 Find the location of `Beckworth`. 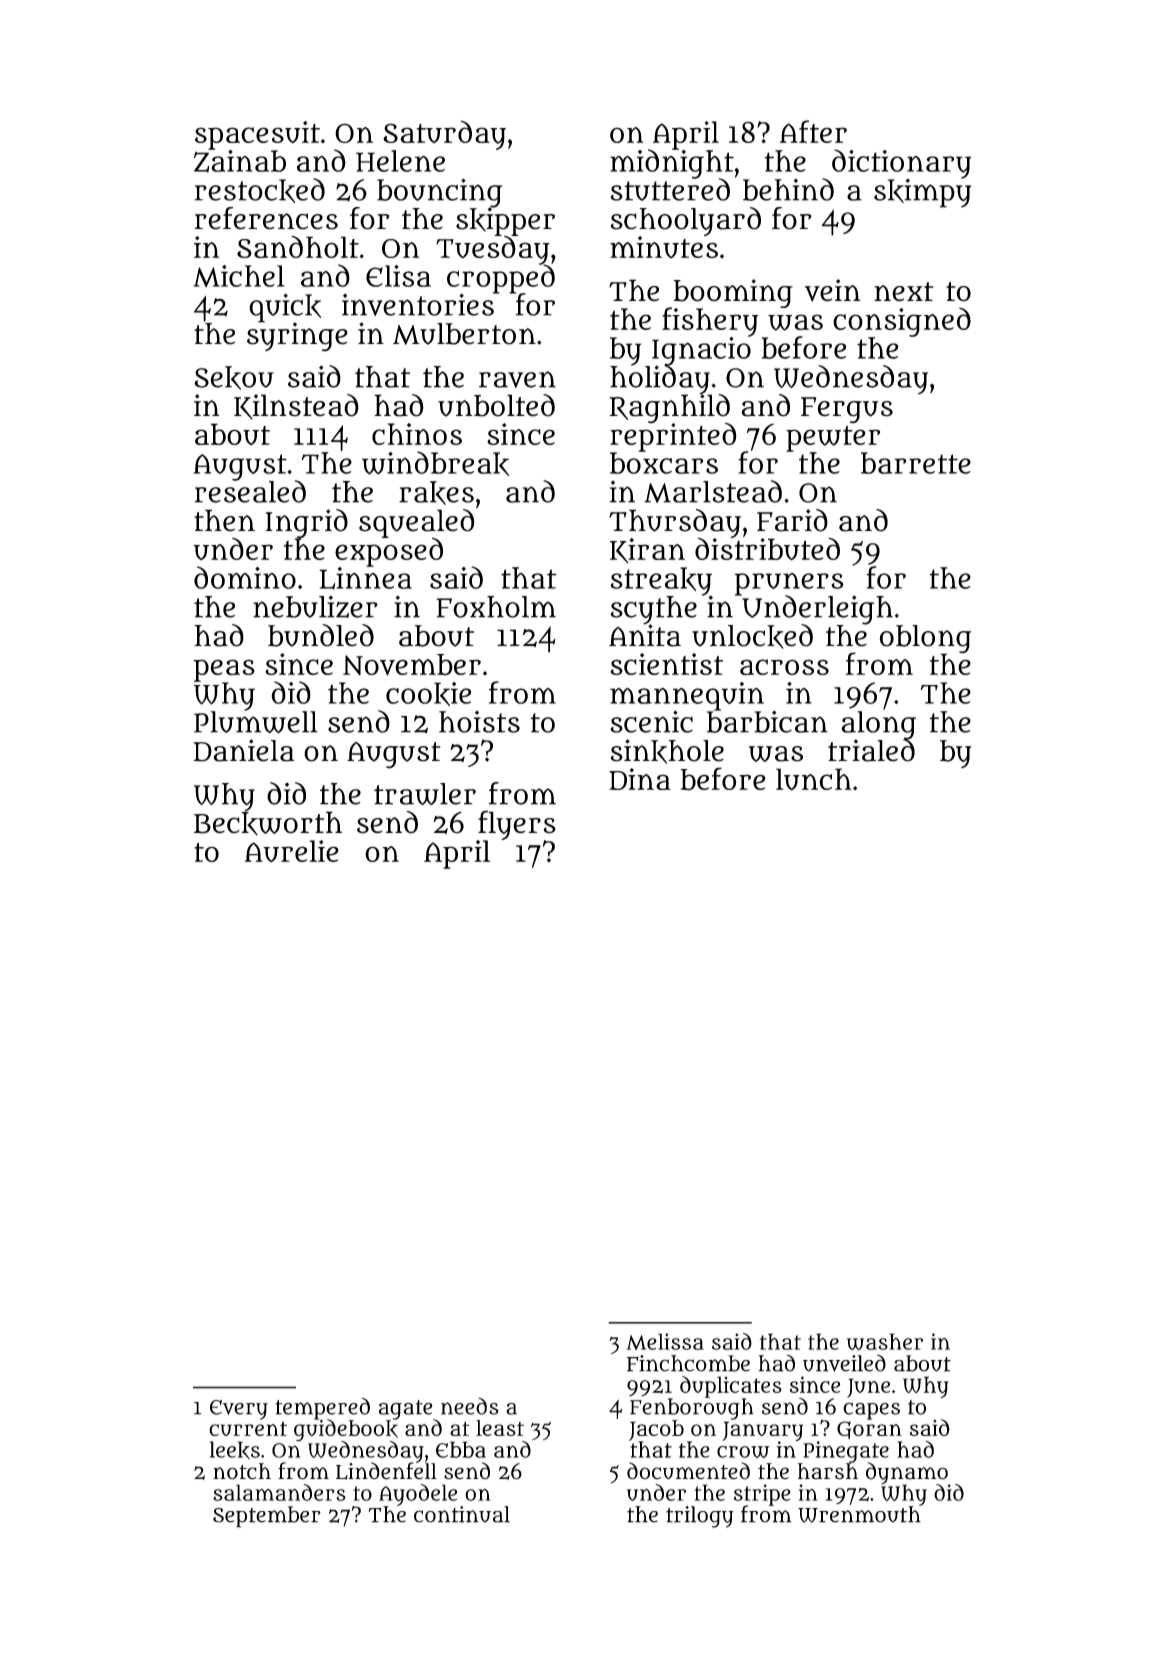

Beckworth is located at coordinates (268, 823).
